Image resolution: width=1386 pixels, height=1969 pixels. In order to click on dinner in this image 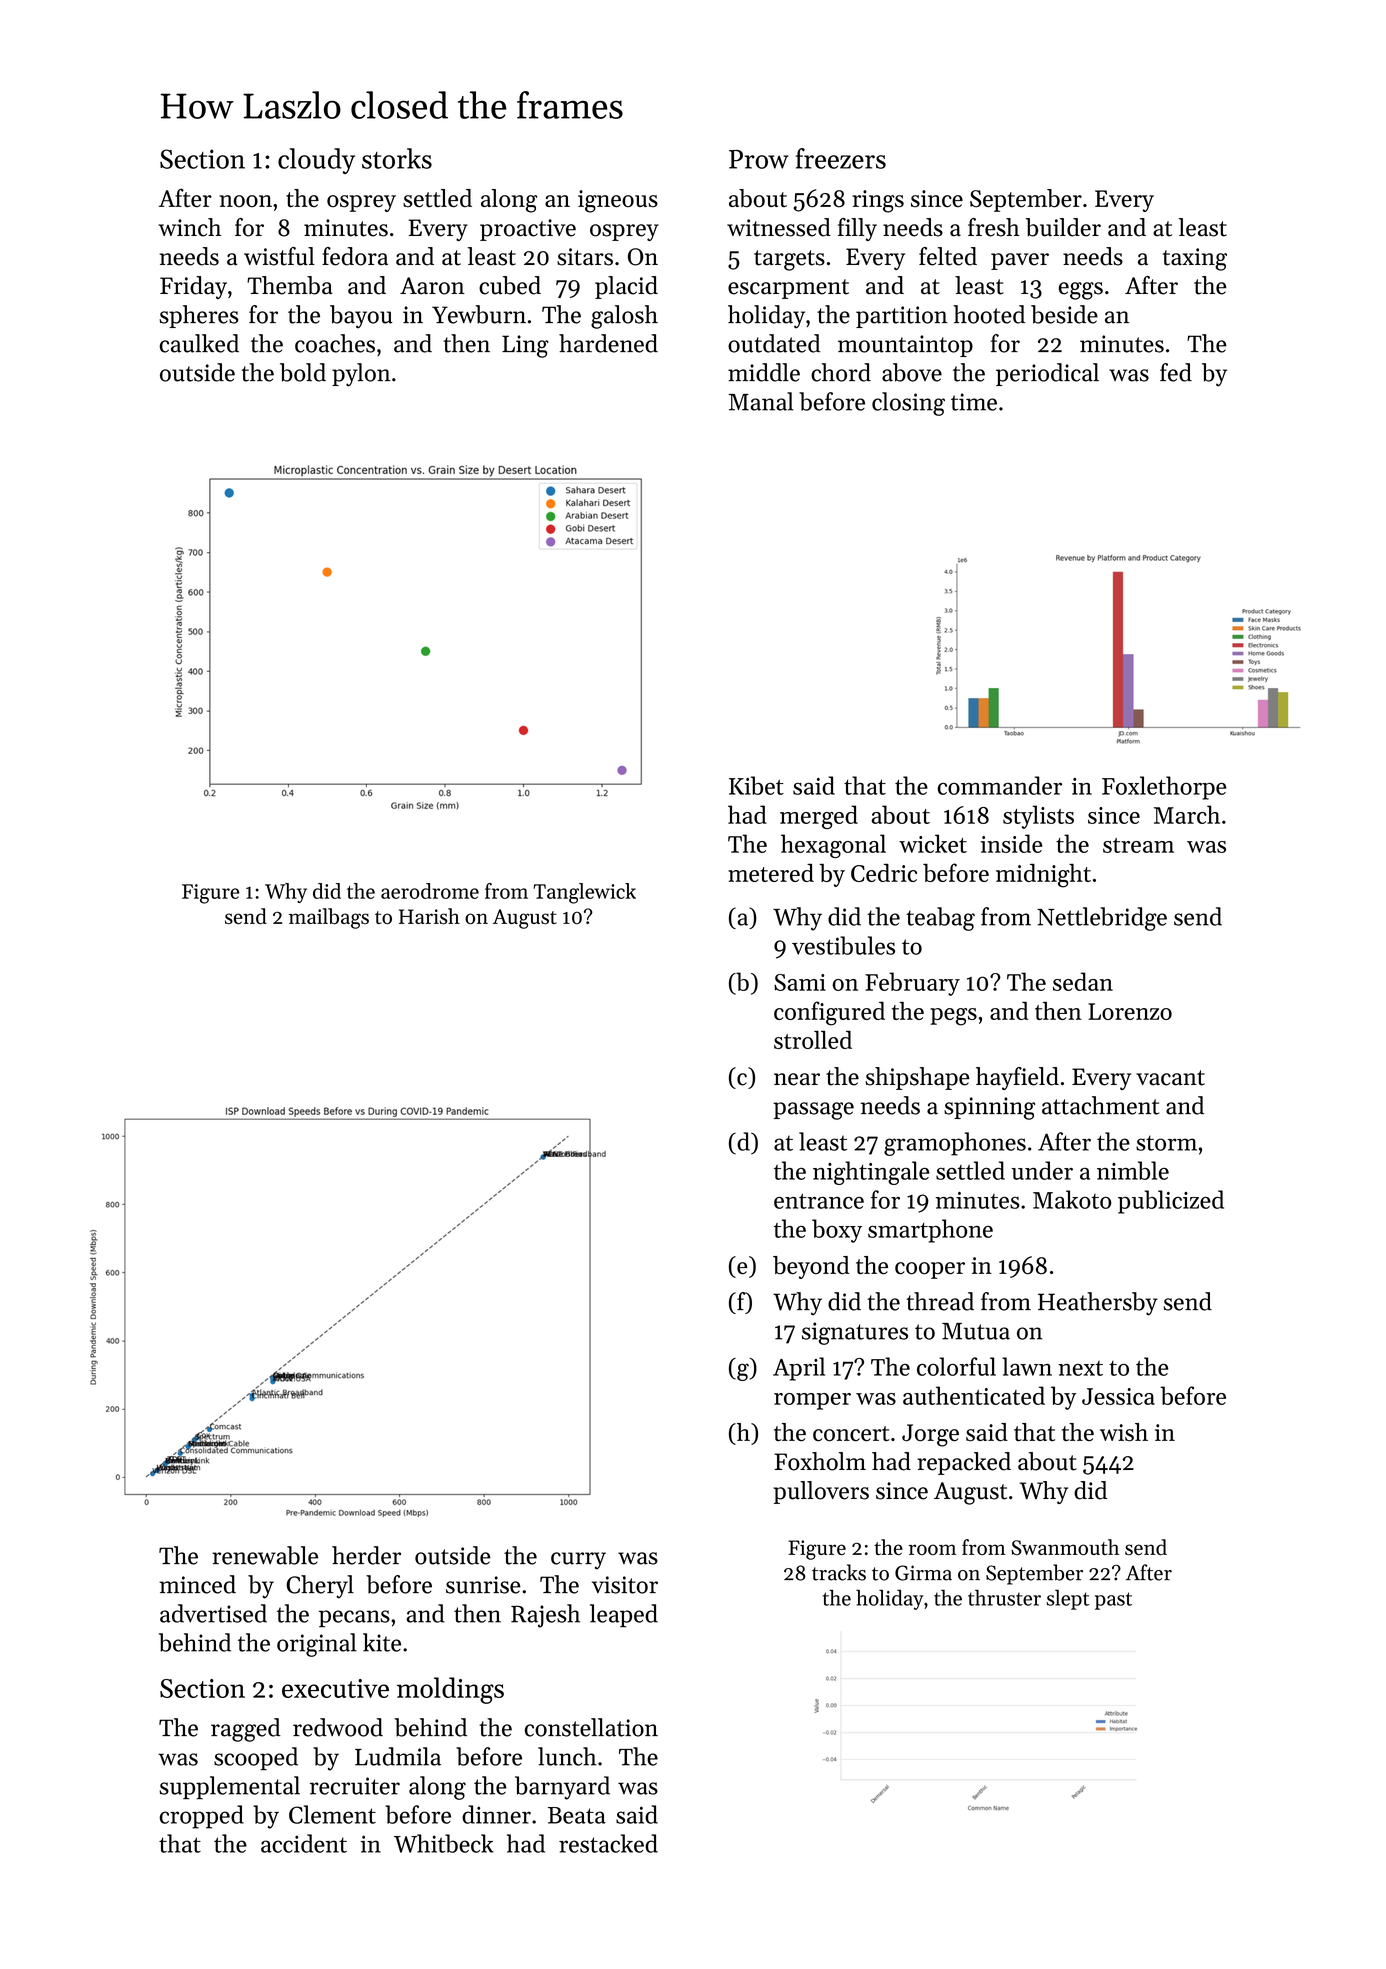, I will do `click(496, 1814)`.
